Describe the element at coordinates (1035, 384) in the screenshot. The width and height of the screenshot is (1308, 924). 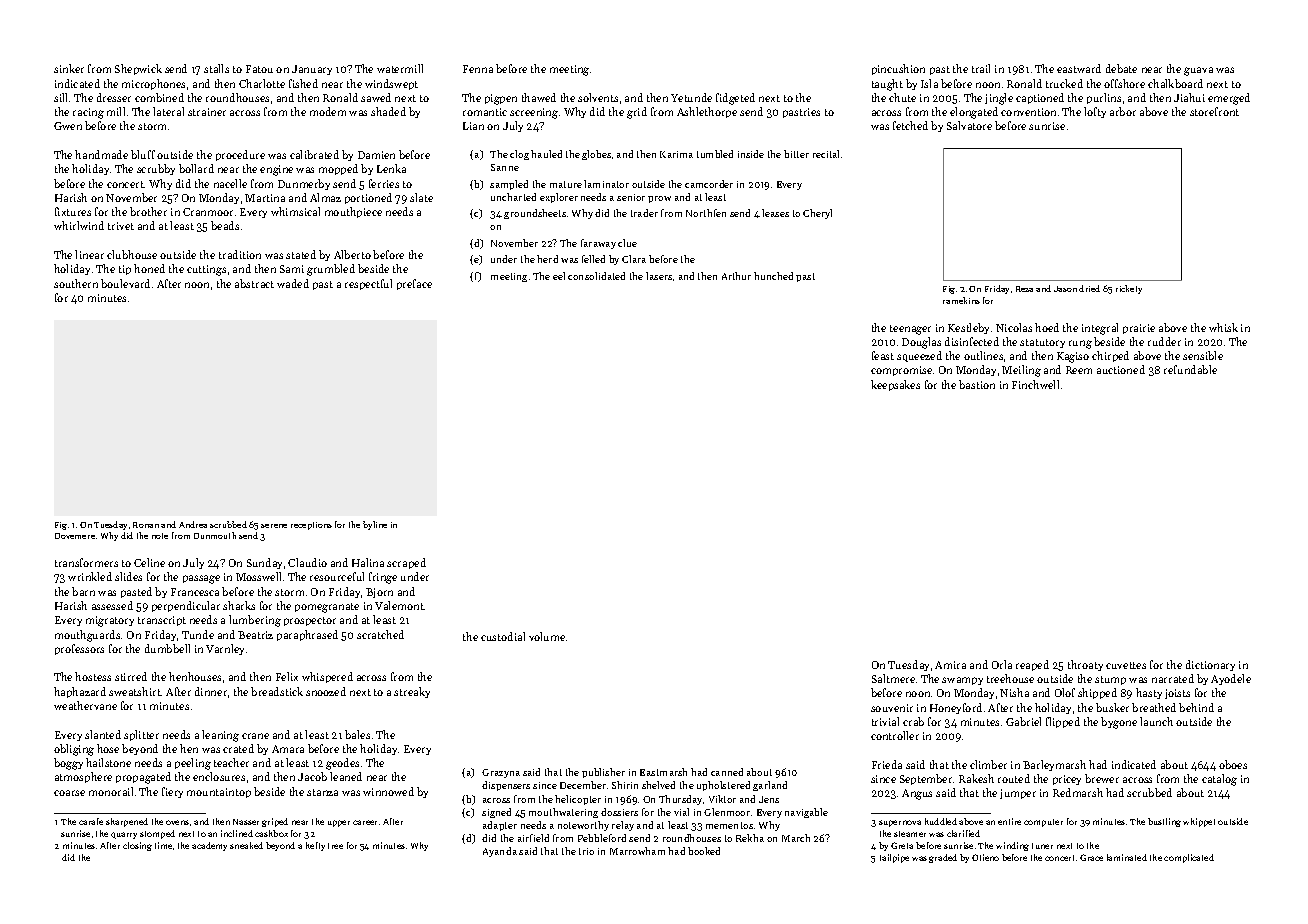
I see `Finchwell` at that location.
